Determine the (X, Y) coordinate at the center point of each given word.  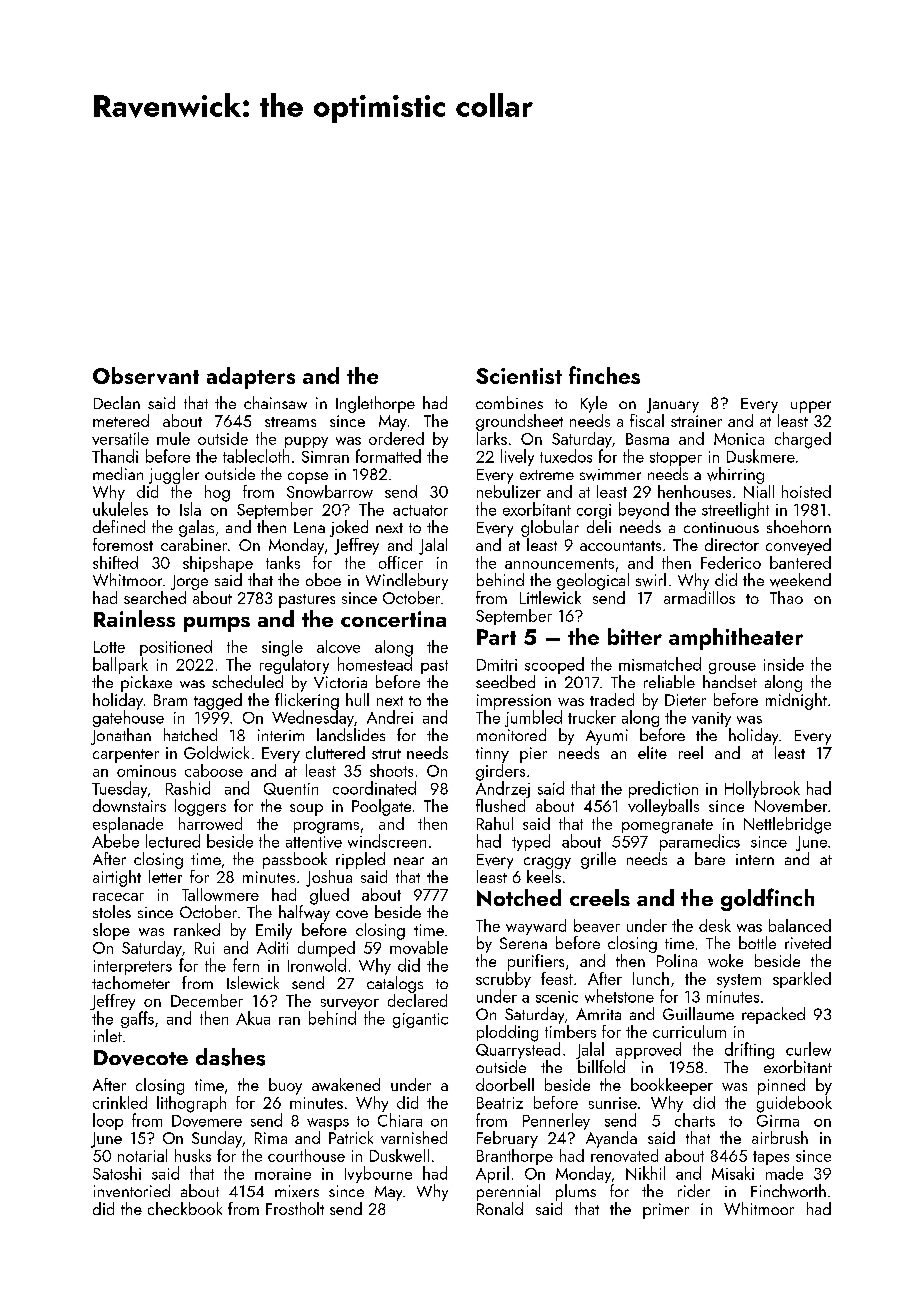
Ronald (500, 1208)
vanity (711, 719)
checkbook (185, 1208)
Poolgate (381, 807)
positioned (176, 648)
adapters (251, 378)
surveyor (350, 1004)
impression (514, 702)
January (673, 405)
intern (755, 859)
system (739, 981)
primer (666, 1211)
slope (111, 931)
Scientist (519, 376)
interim (281, 735)
